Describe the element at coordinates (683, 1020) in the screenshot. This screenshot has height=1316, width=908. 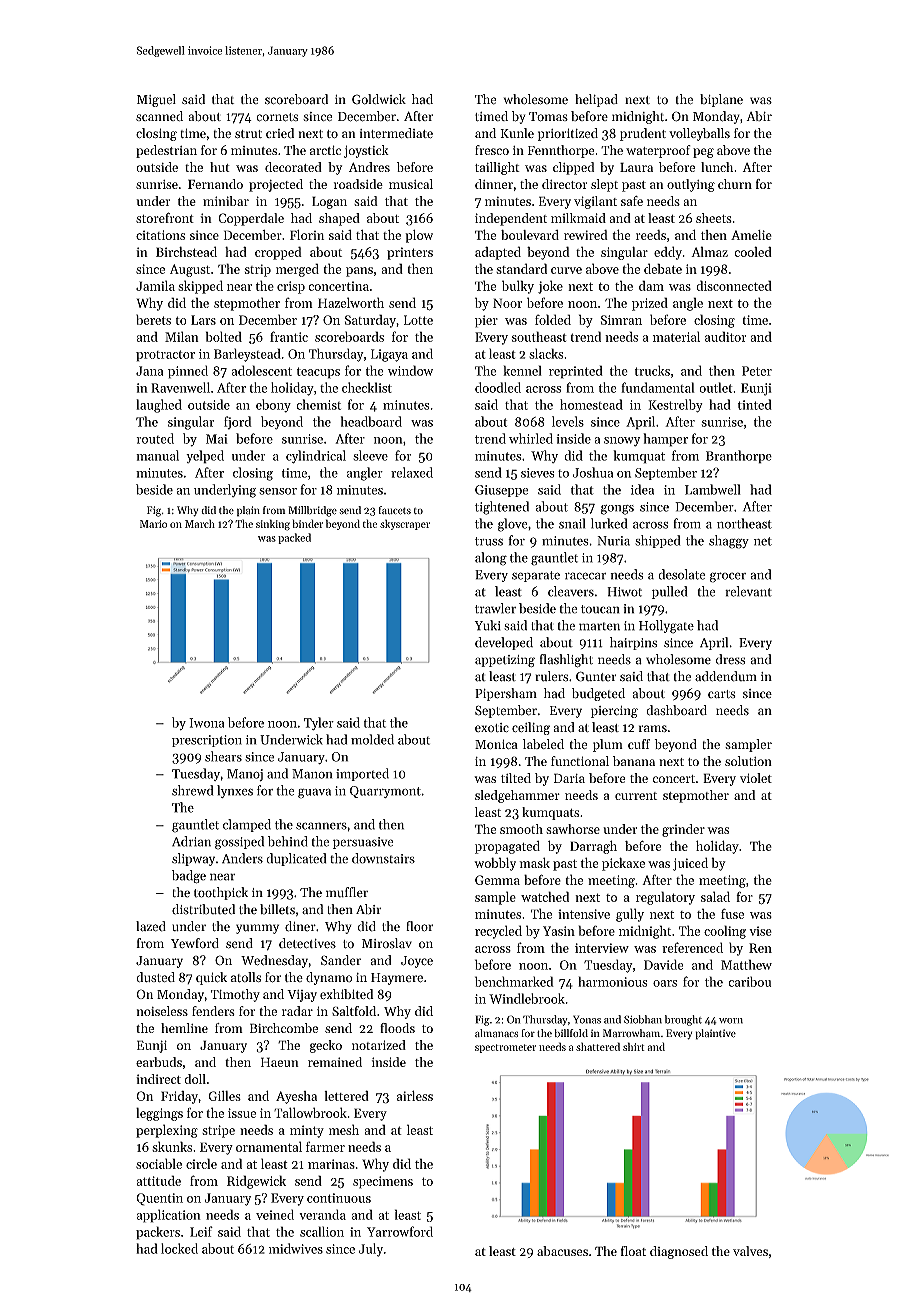
I see `brought` at that location.
